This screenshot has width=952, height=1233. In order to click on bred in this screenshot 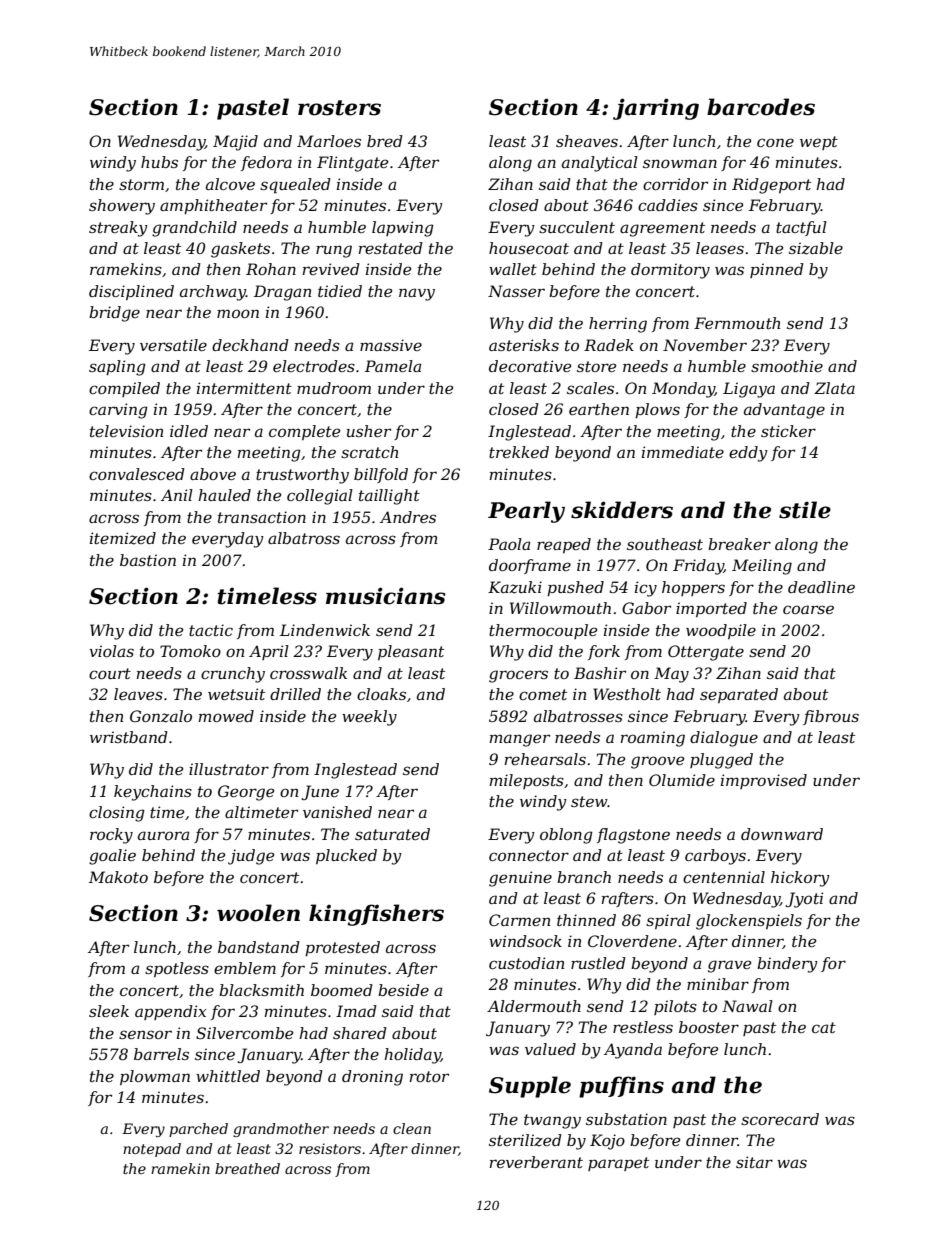, I will do `click(385, 141)`.
